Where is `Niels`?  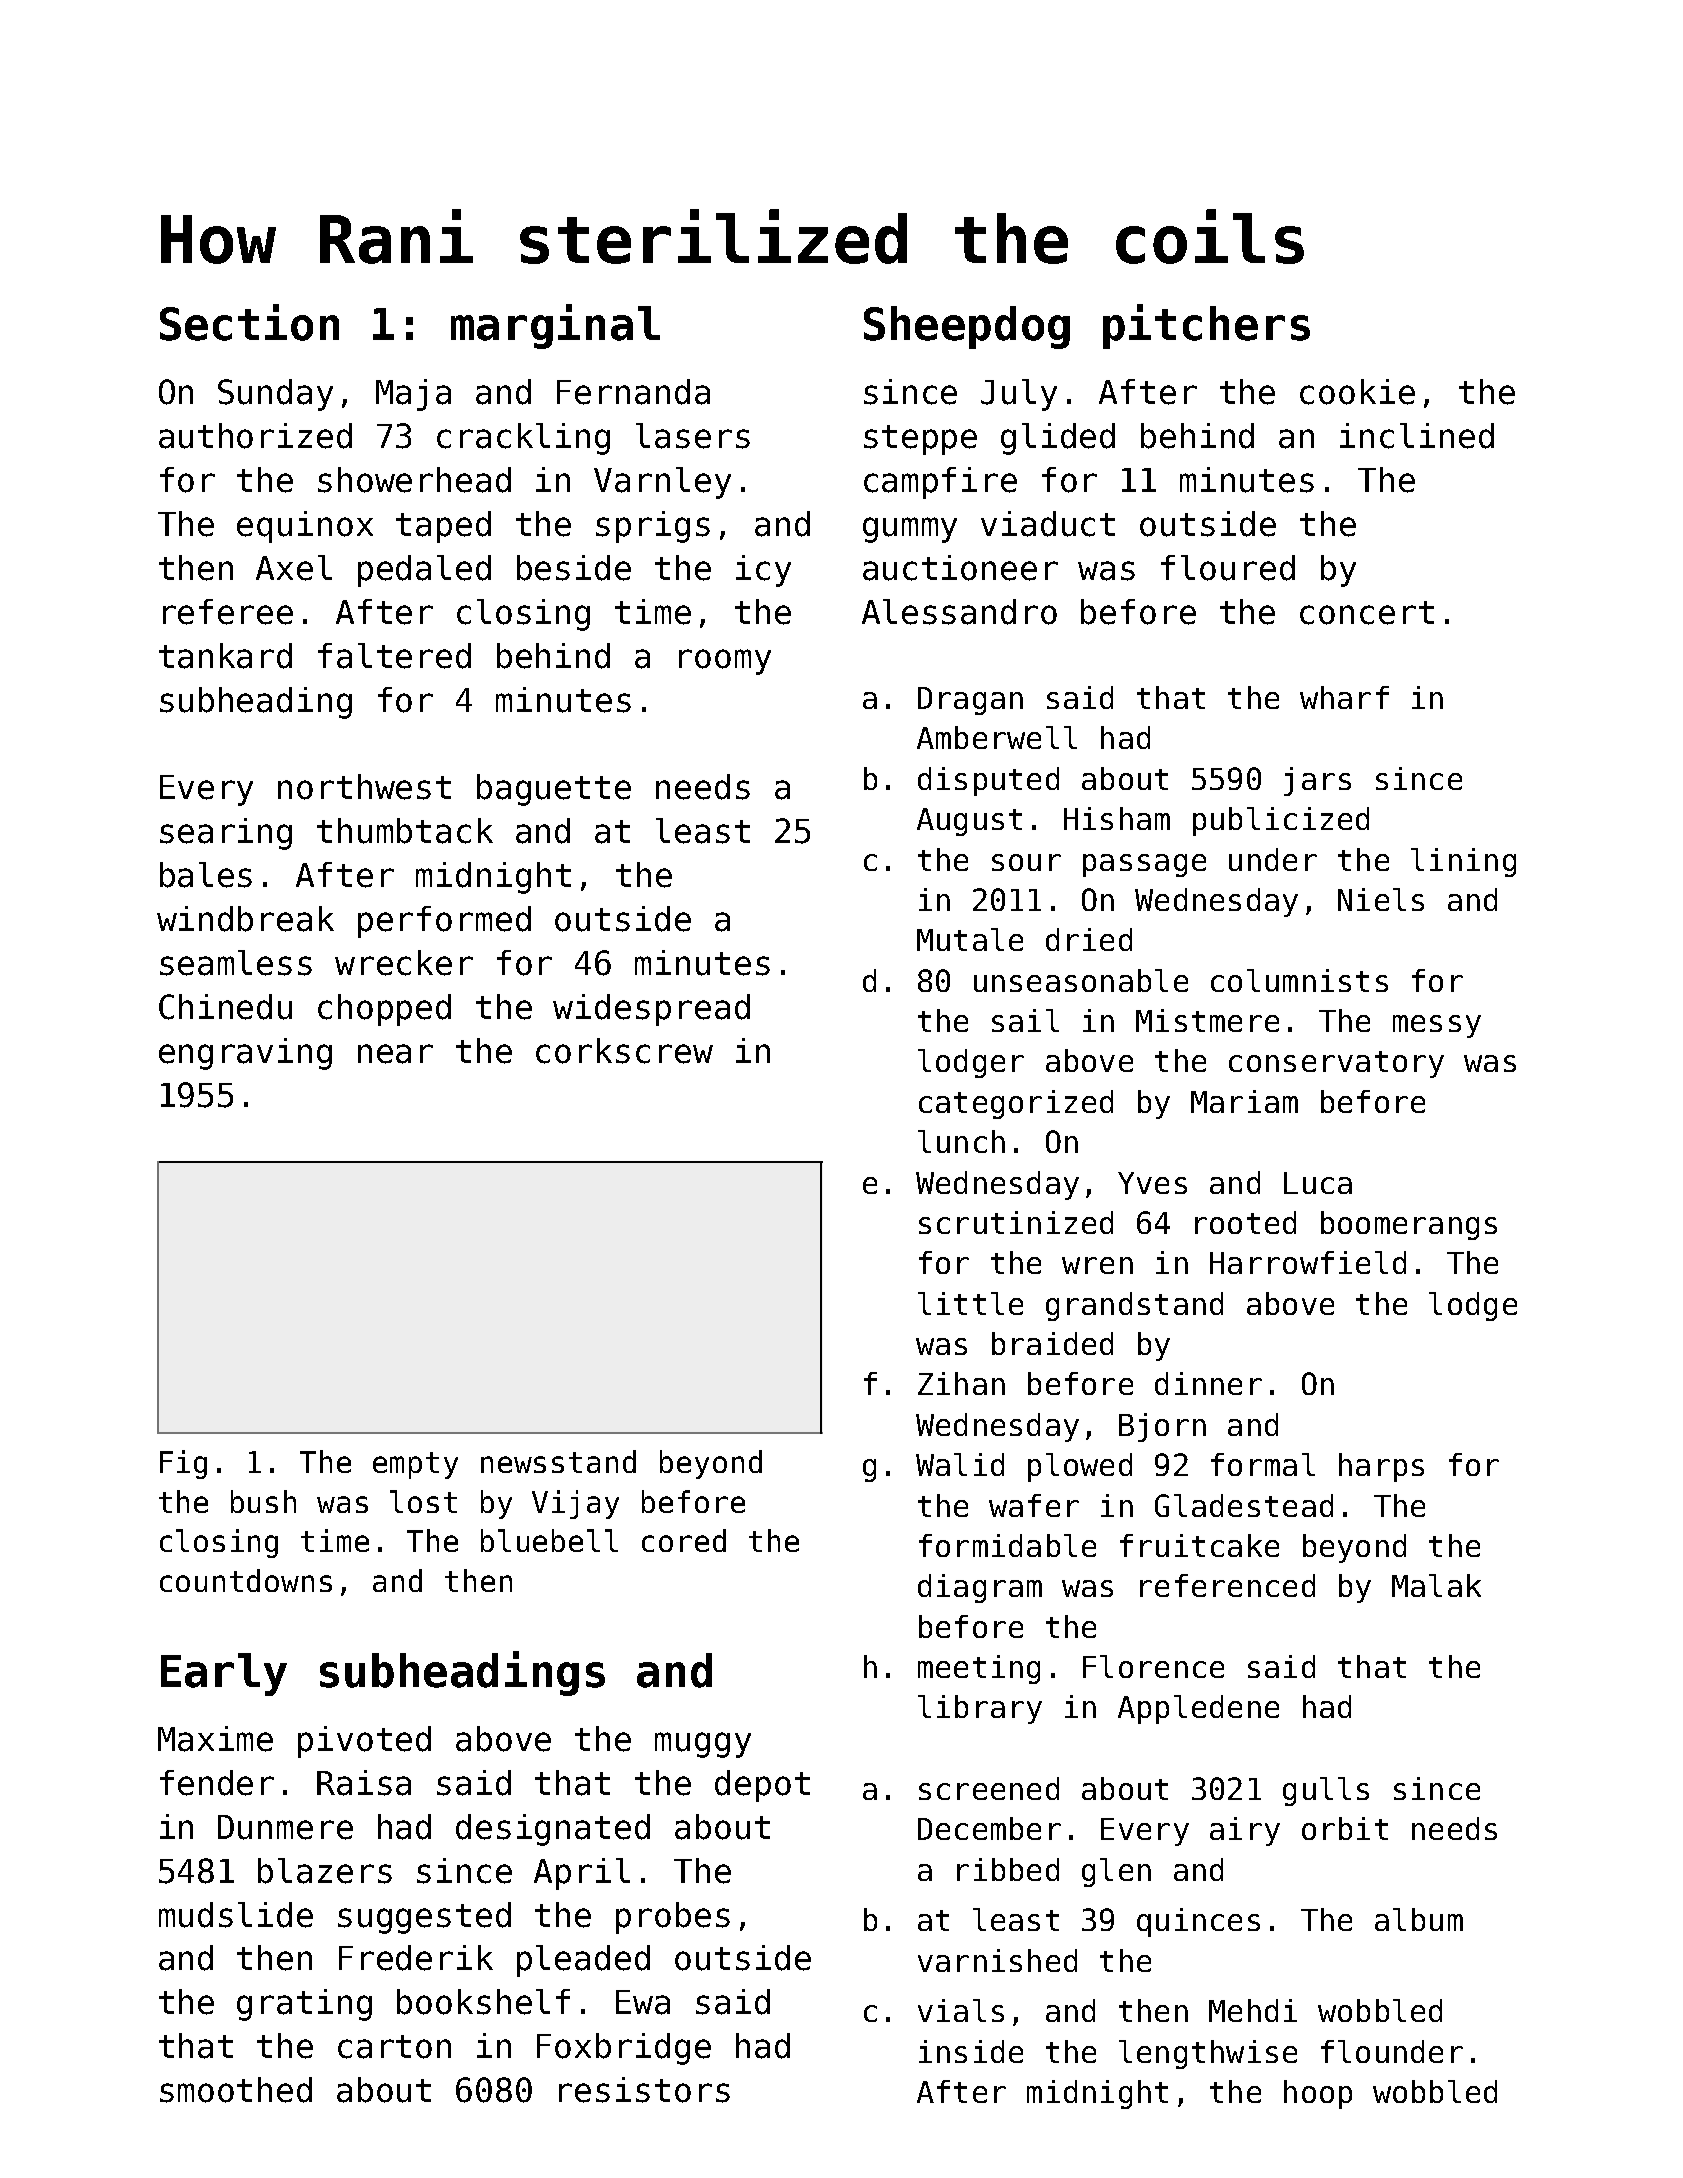 Niels is located at coordinates (1381, 899).
